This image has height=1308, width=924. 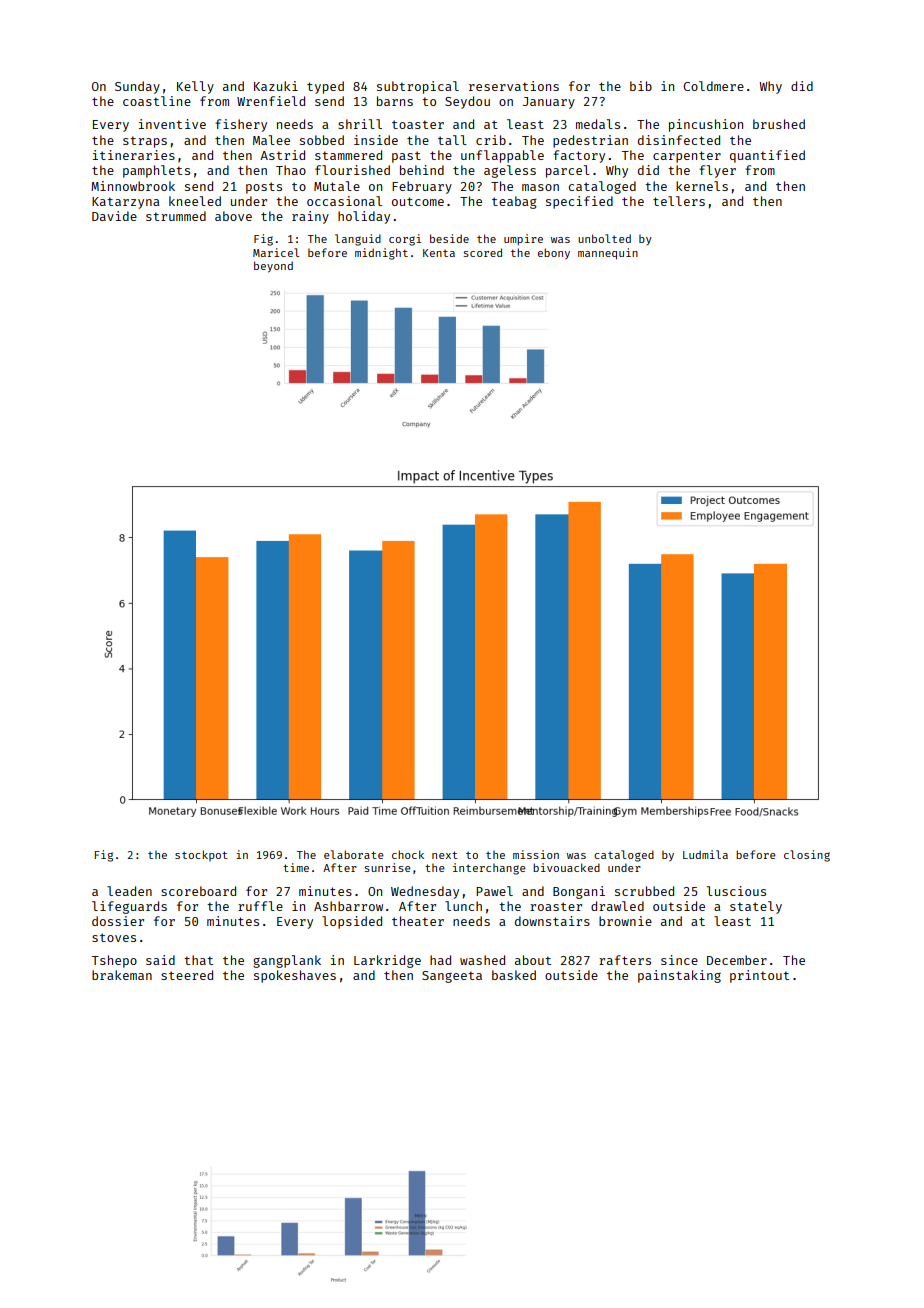 What do you see at coordinates (452, 977) in the image?
I see `Sangeeta` at bounding box center [452, 977].
